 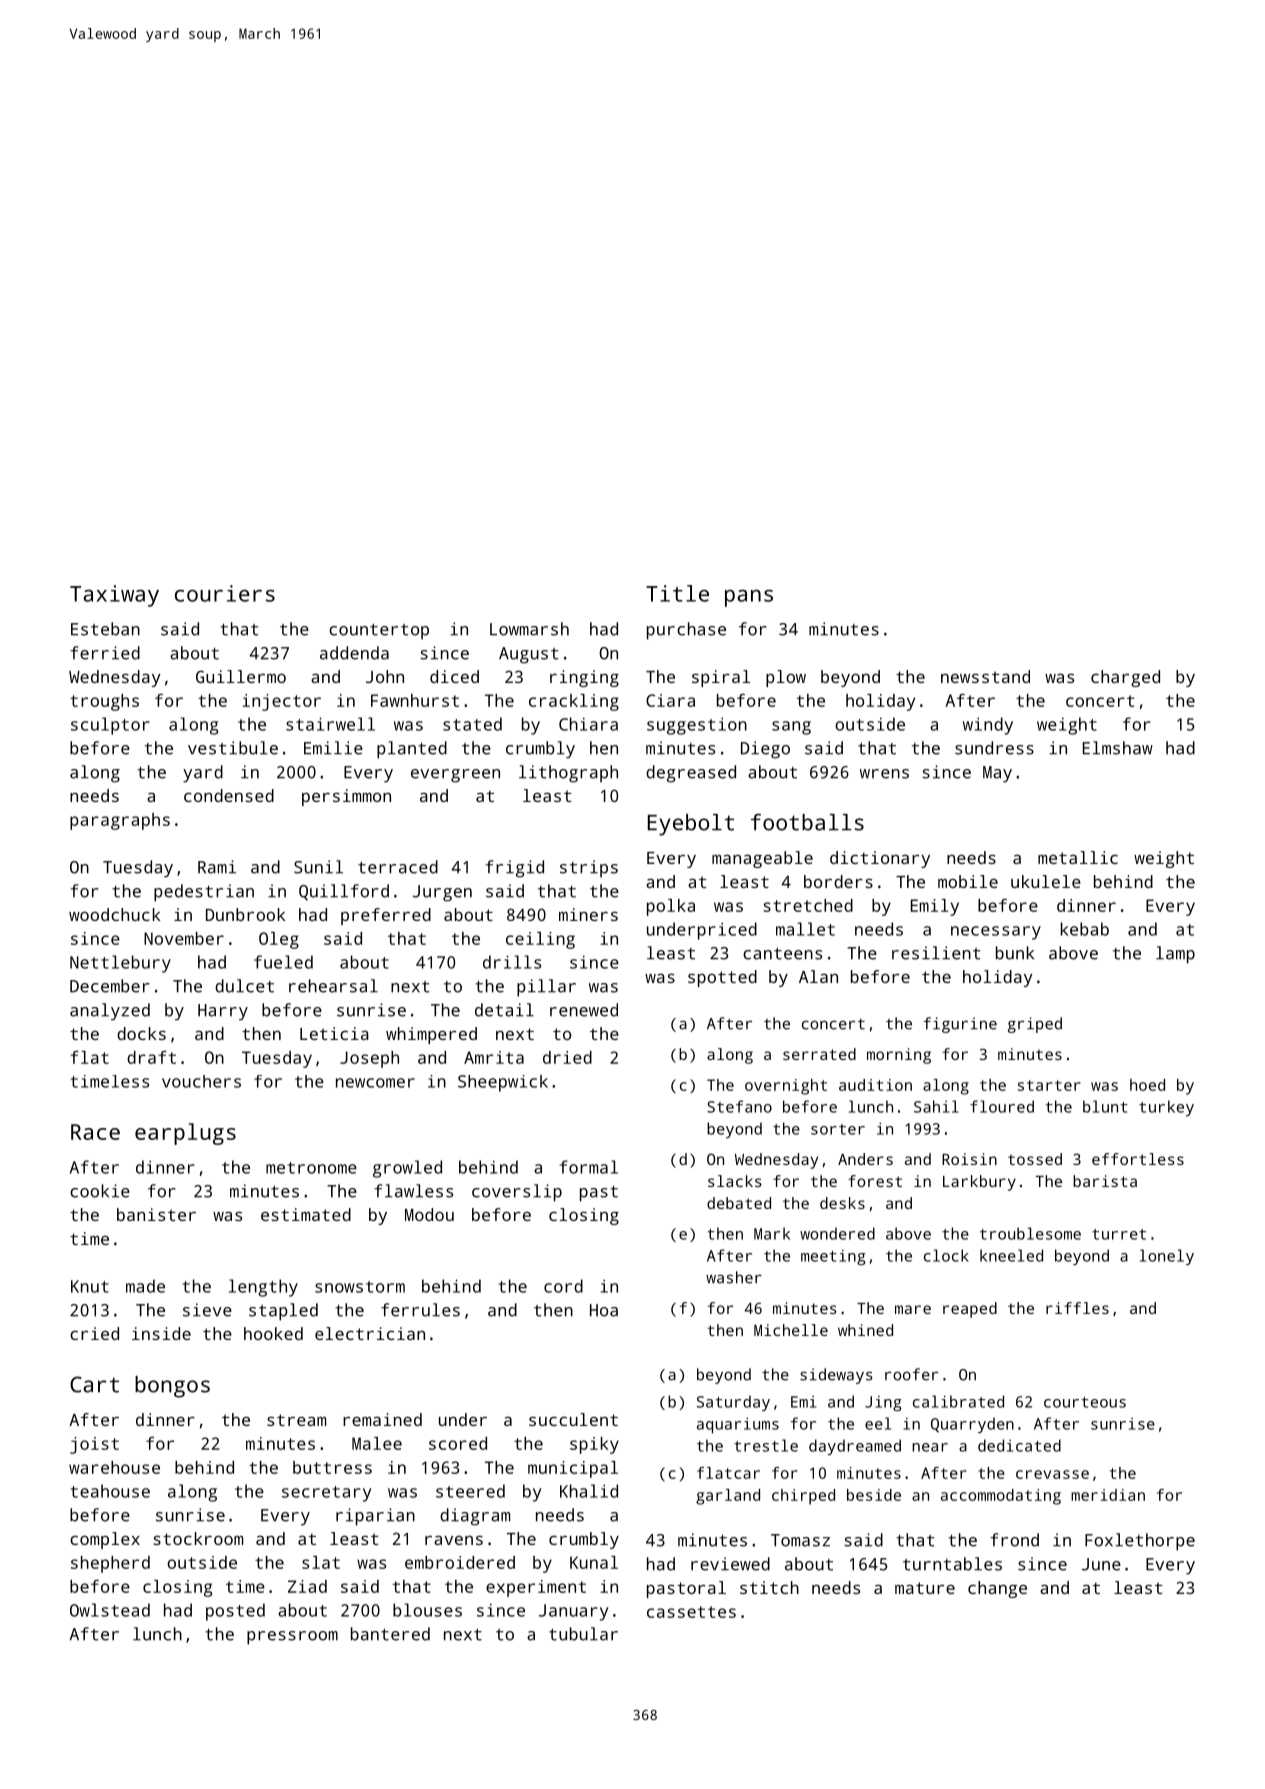 I want to click on pans, so click(x=749, y=598).
